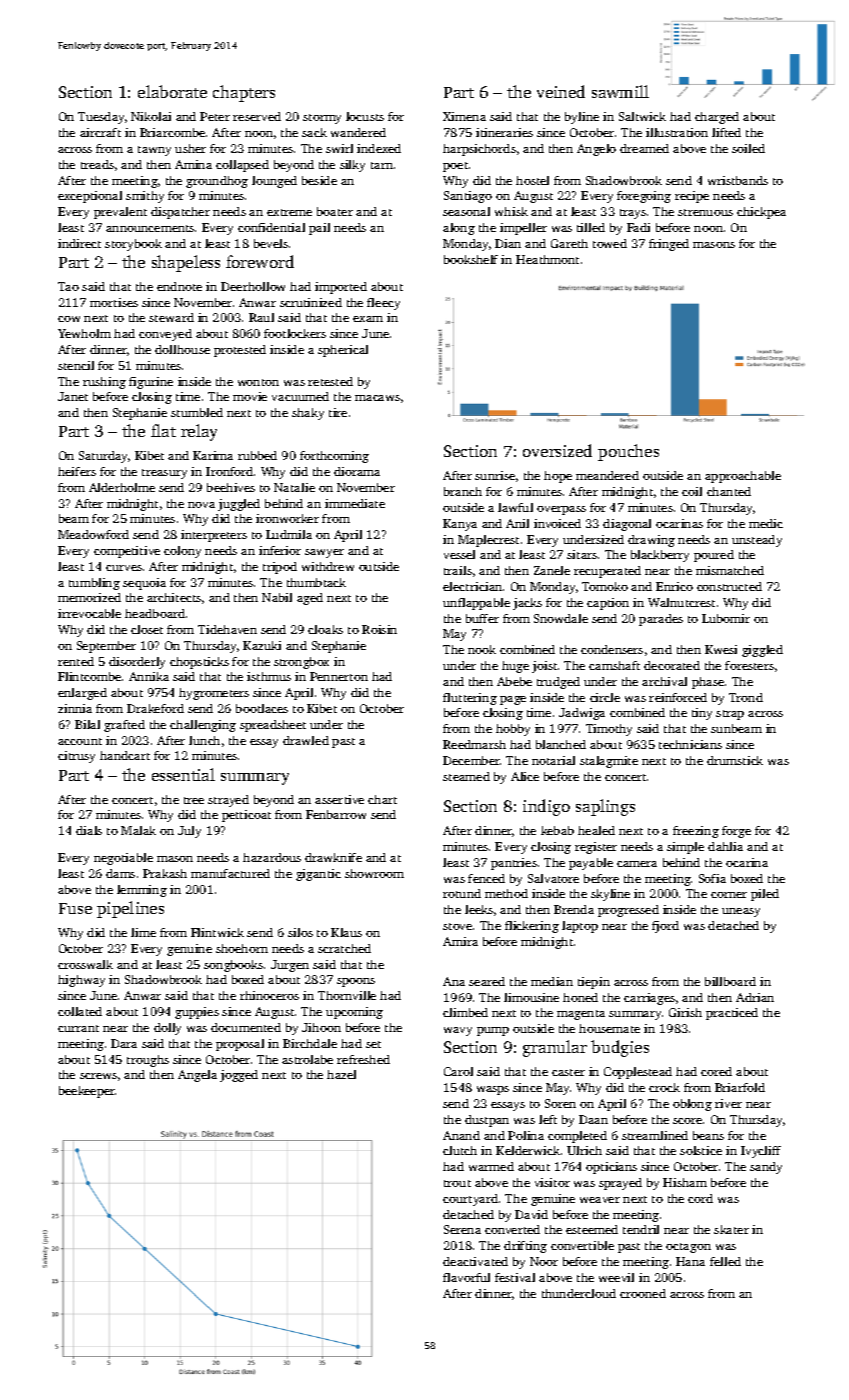 The image size is (849, 1400). I want to click on petticoat, so click(246, 816).
